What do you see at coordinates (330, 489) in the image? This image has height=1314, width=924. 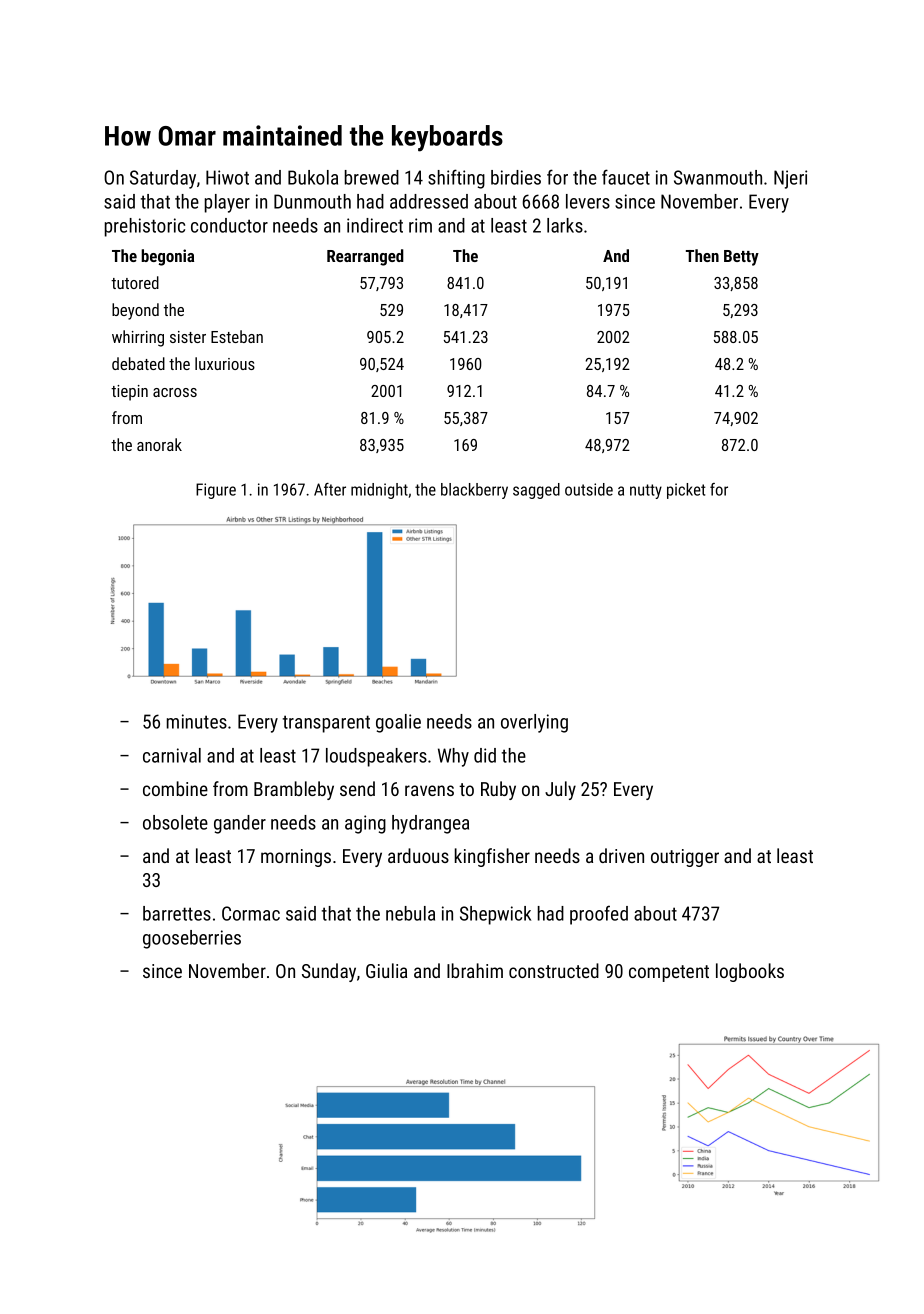 I see `After` at bounding box center [330, 489].
